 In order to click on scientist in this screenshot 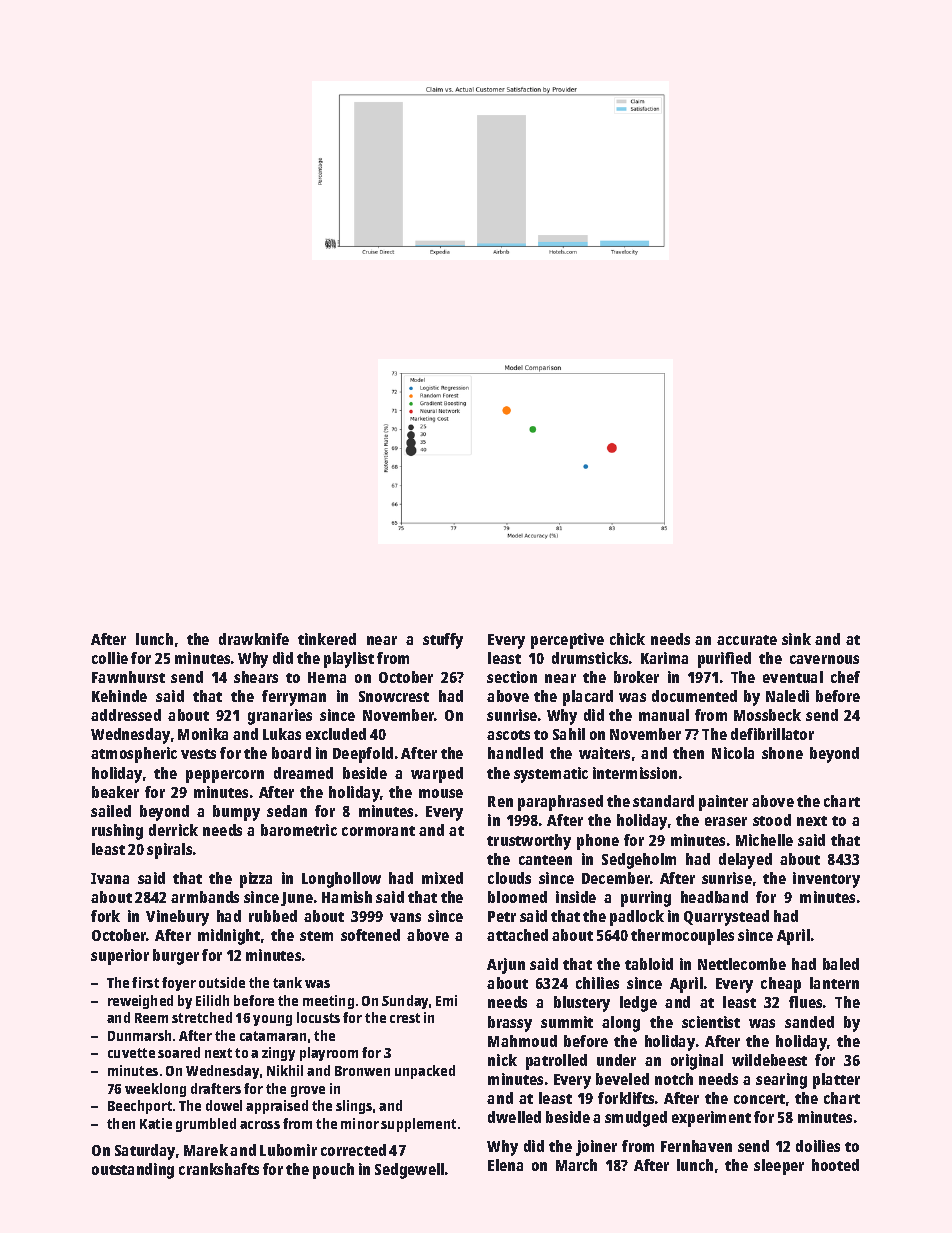, I will do `click(711, 1022)`.
